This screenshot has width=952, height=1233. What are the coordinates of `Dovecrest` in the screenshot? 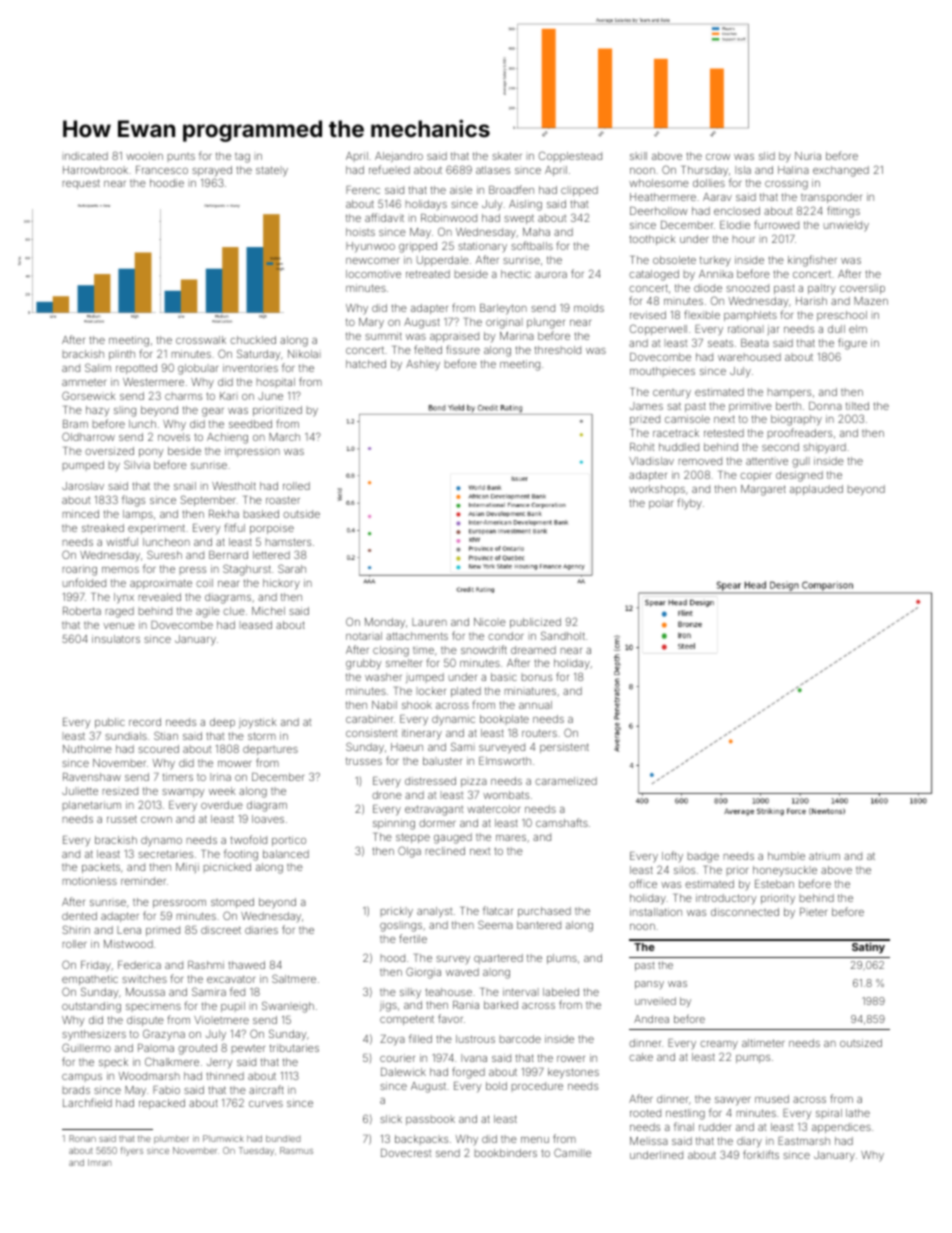 It's located at (406, 1153).
